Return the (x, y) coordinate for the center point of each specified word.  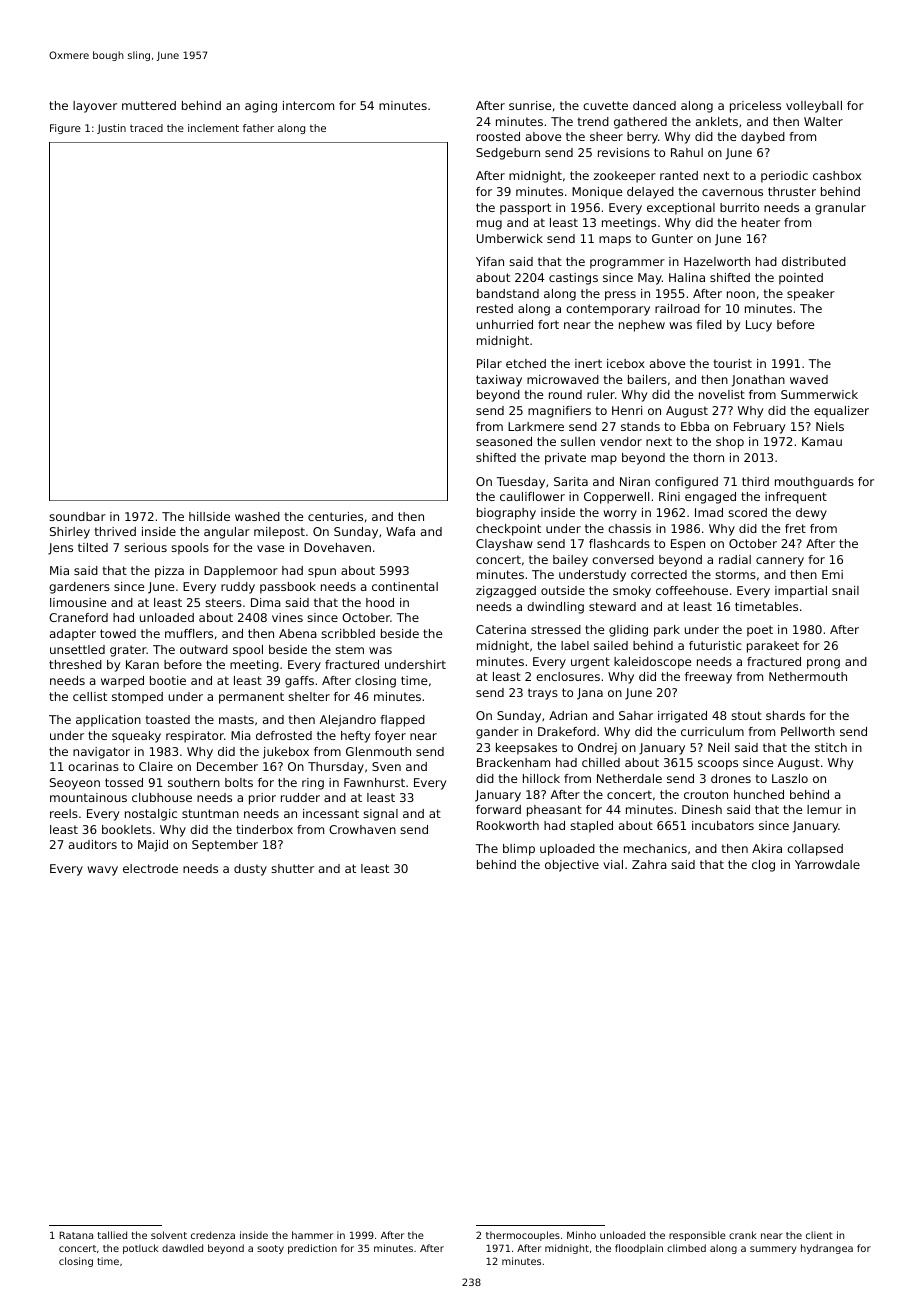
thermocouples (523, 1236)
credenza (213, 1235)
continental (405, 586)
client (819, 1235)
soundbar (77, 516)
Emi (832, 574)
